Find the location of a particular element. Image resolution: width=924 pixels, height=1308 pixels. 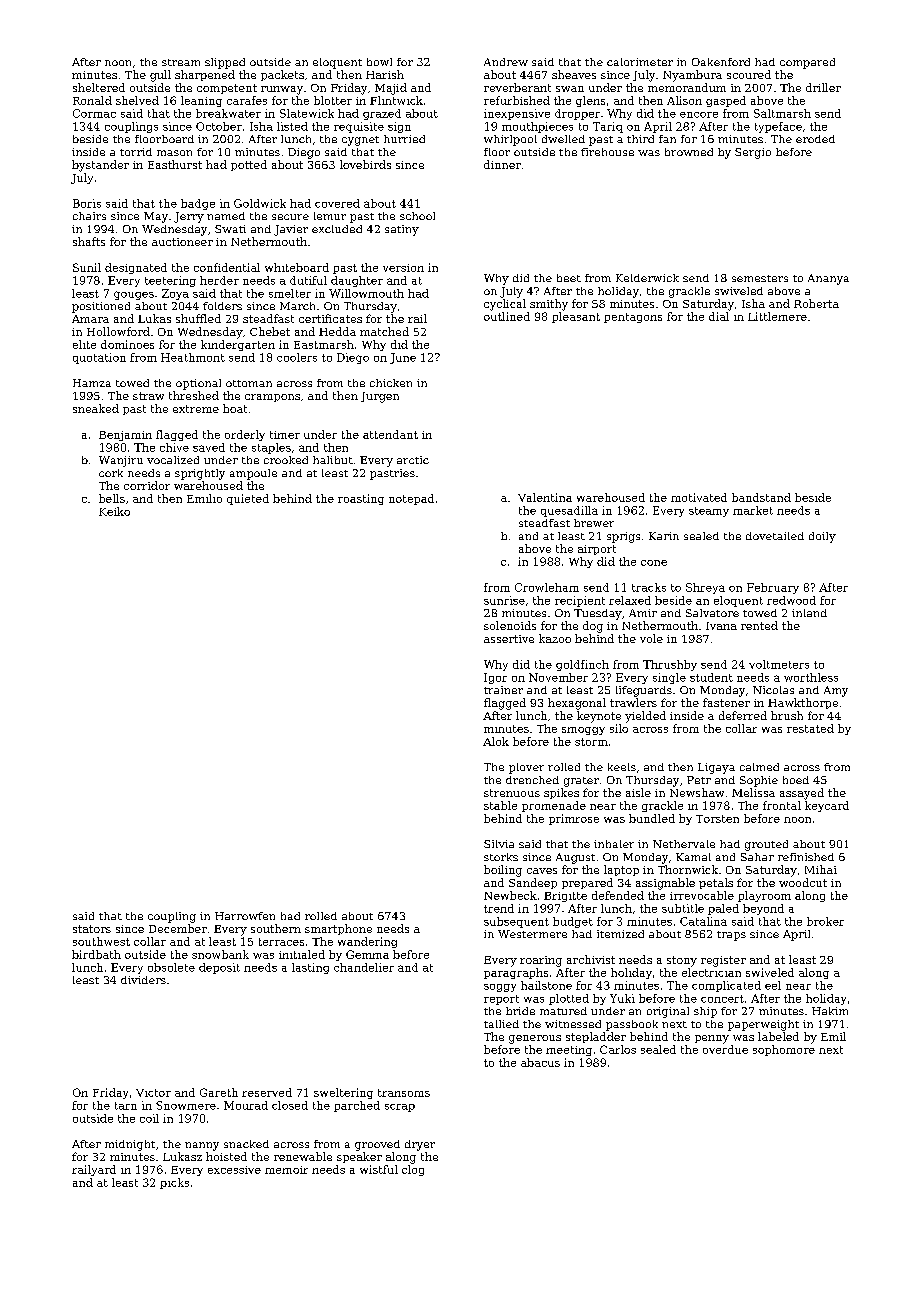

attendant is located at coordinates (390, 434).
